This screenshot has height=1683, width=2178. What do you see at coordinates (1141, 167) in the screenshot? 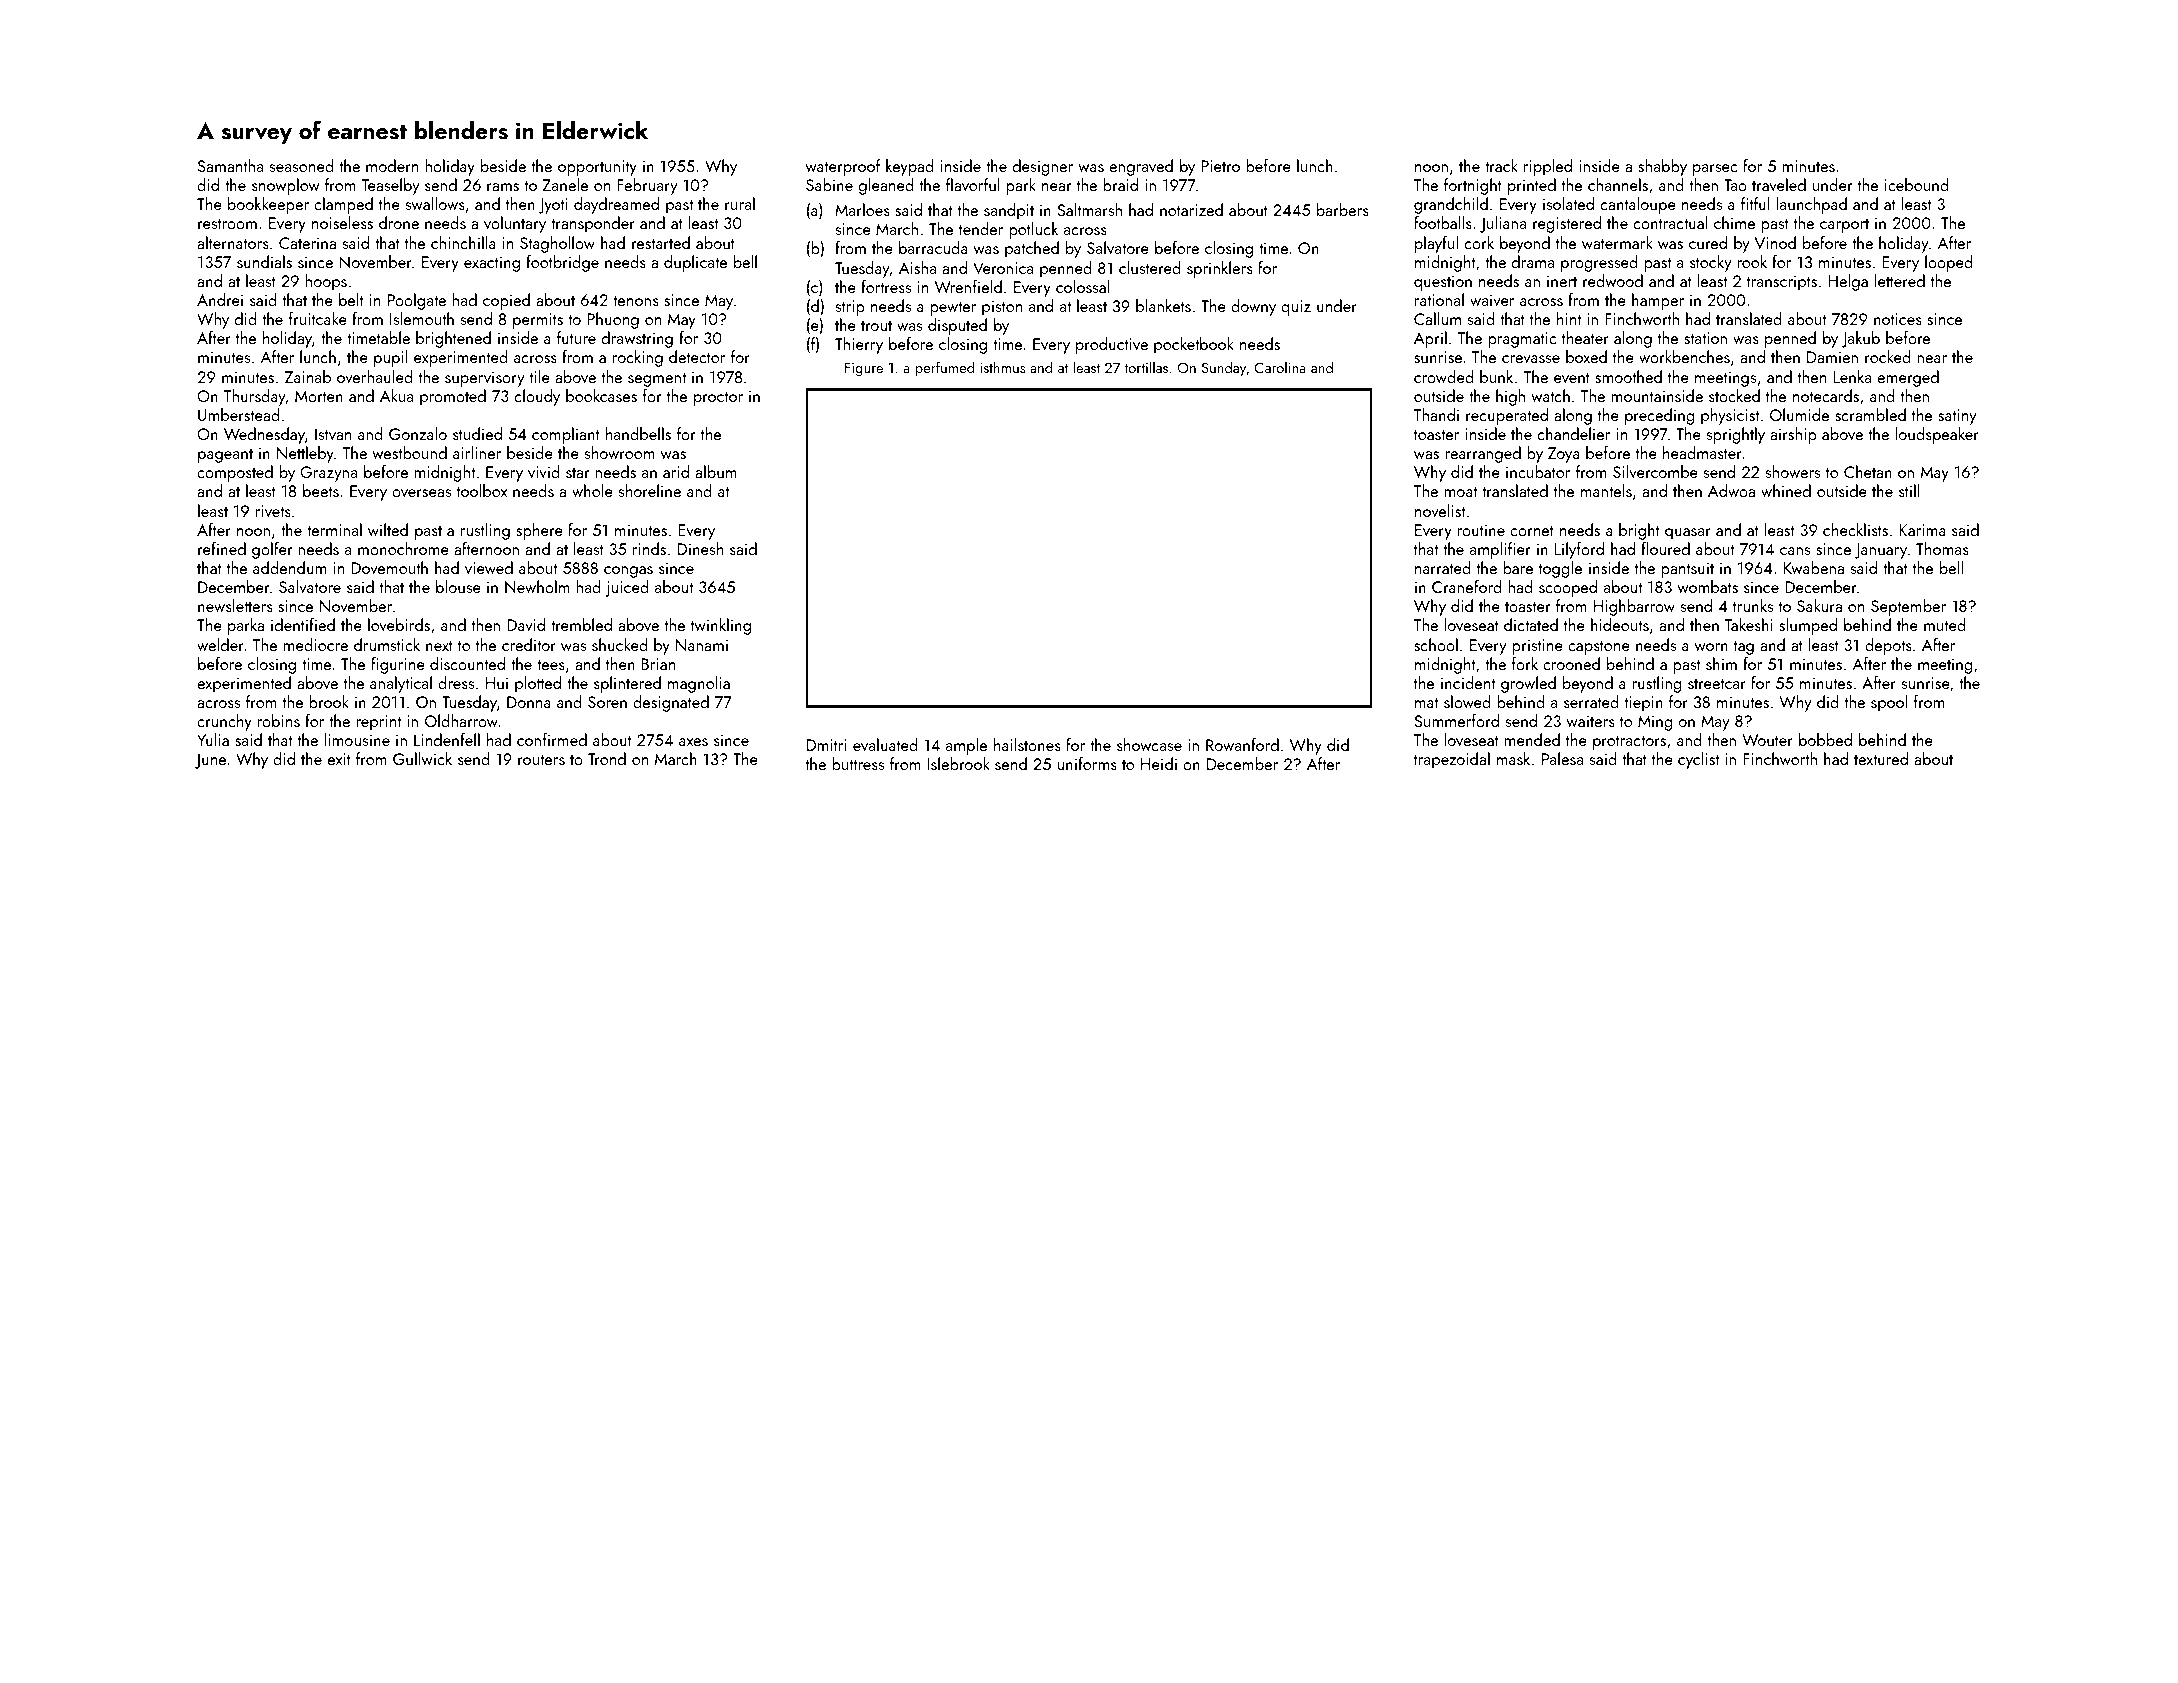
I see `engraved` at bounding box center [1141, 167].
